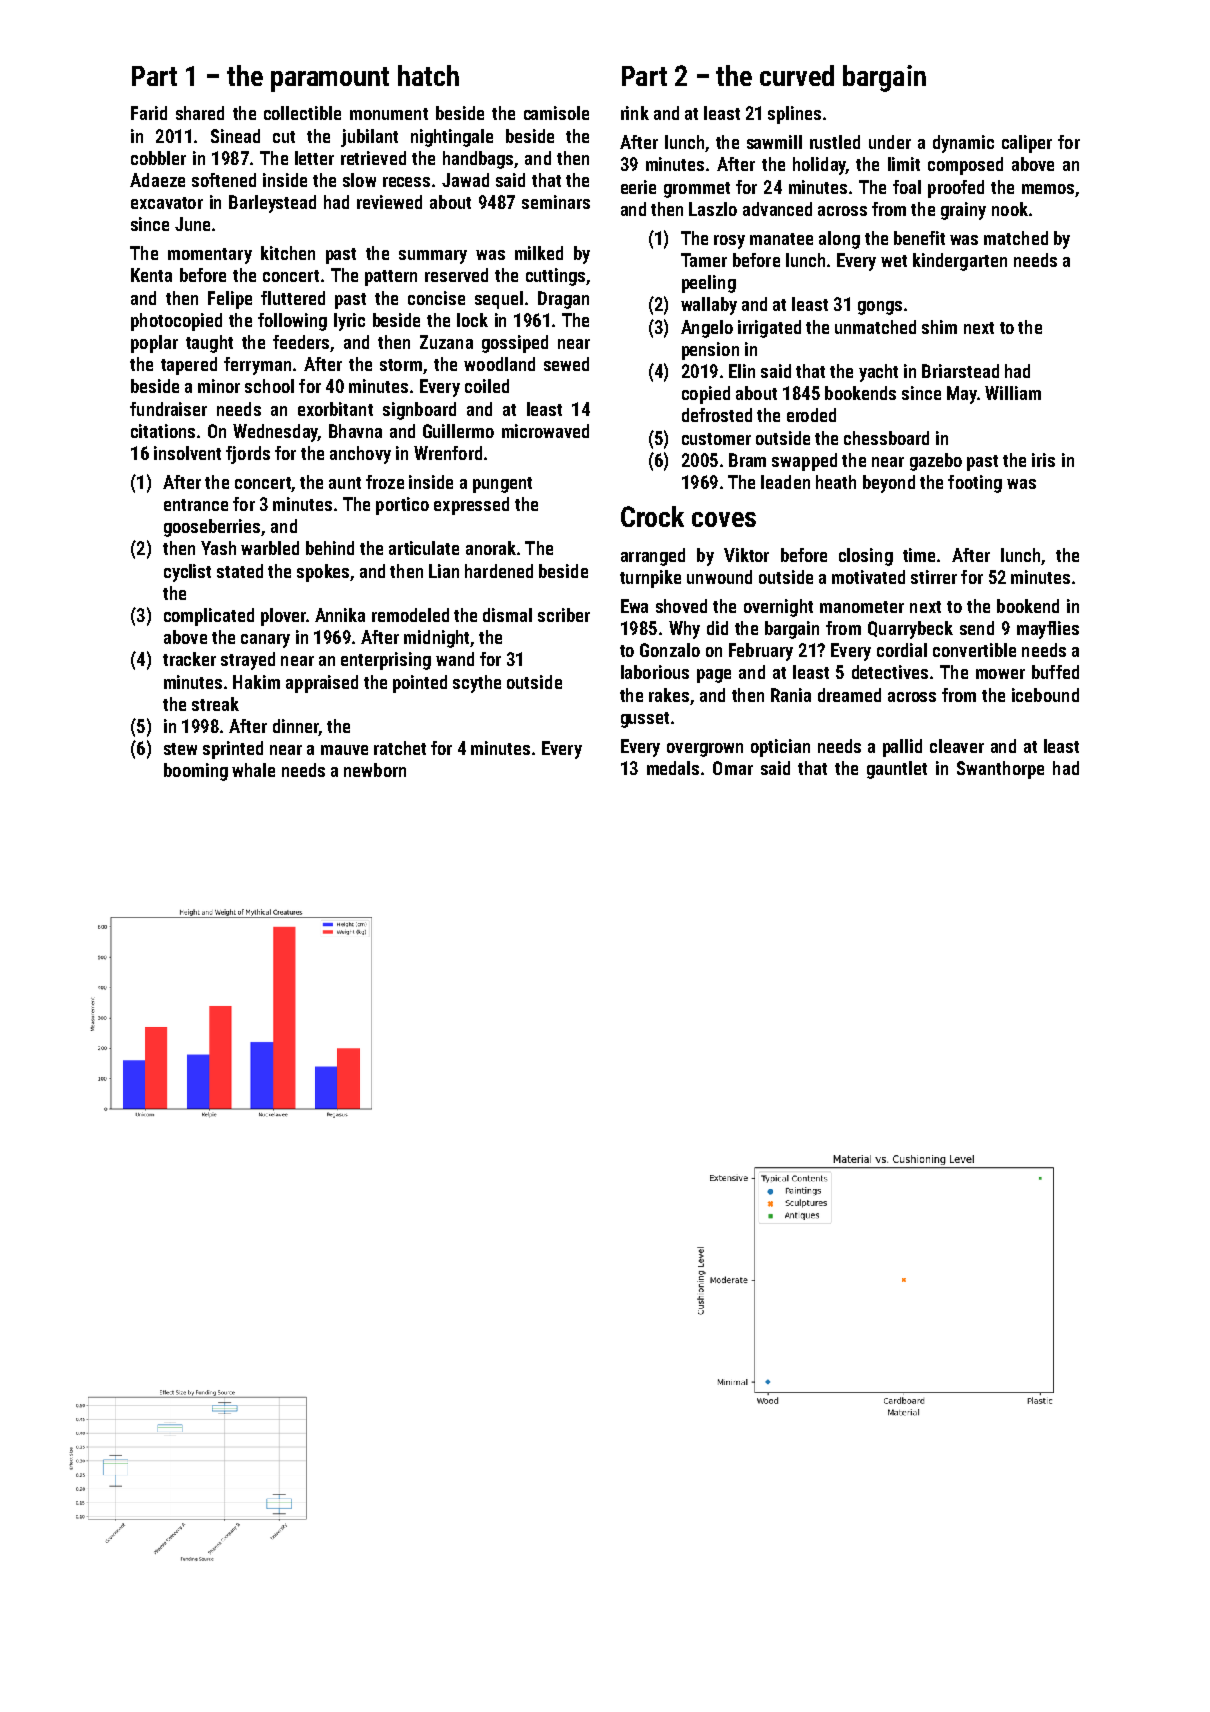 Image resolution: width=1210 pixels, height=1712 pixels. What do you see at coordinates (330, 548) in the page?
I see `behind` at bounding box center [330, 548].
